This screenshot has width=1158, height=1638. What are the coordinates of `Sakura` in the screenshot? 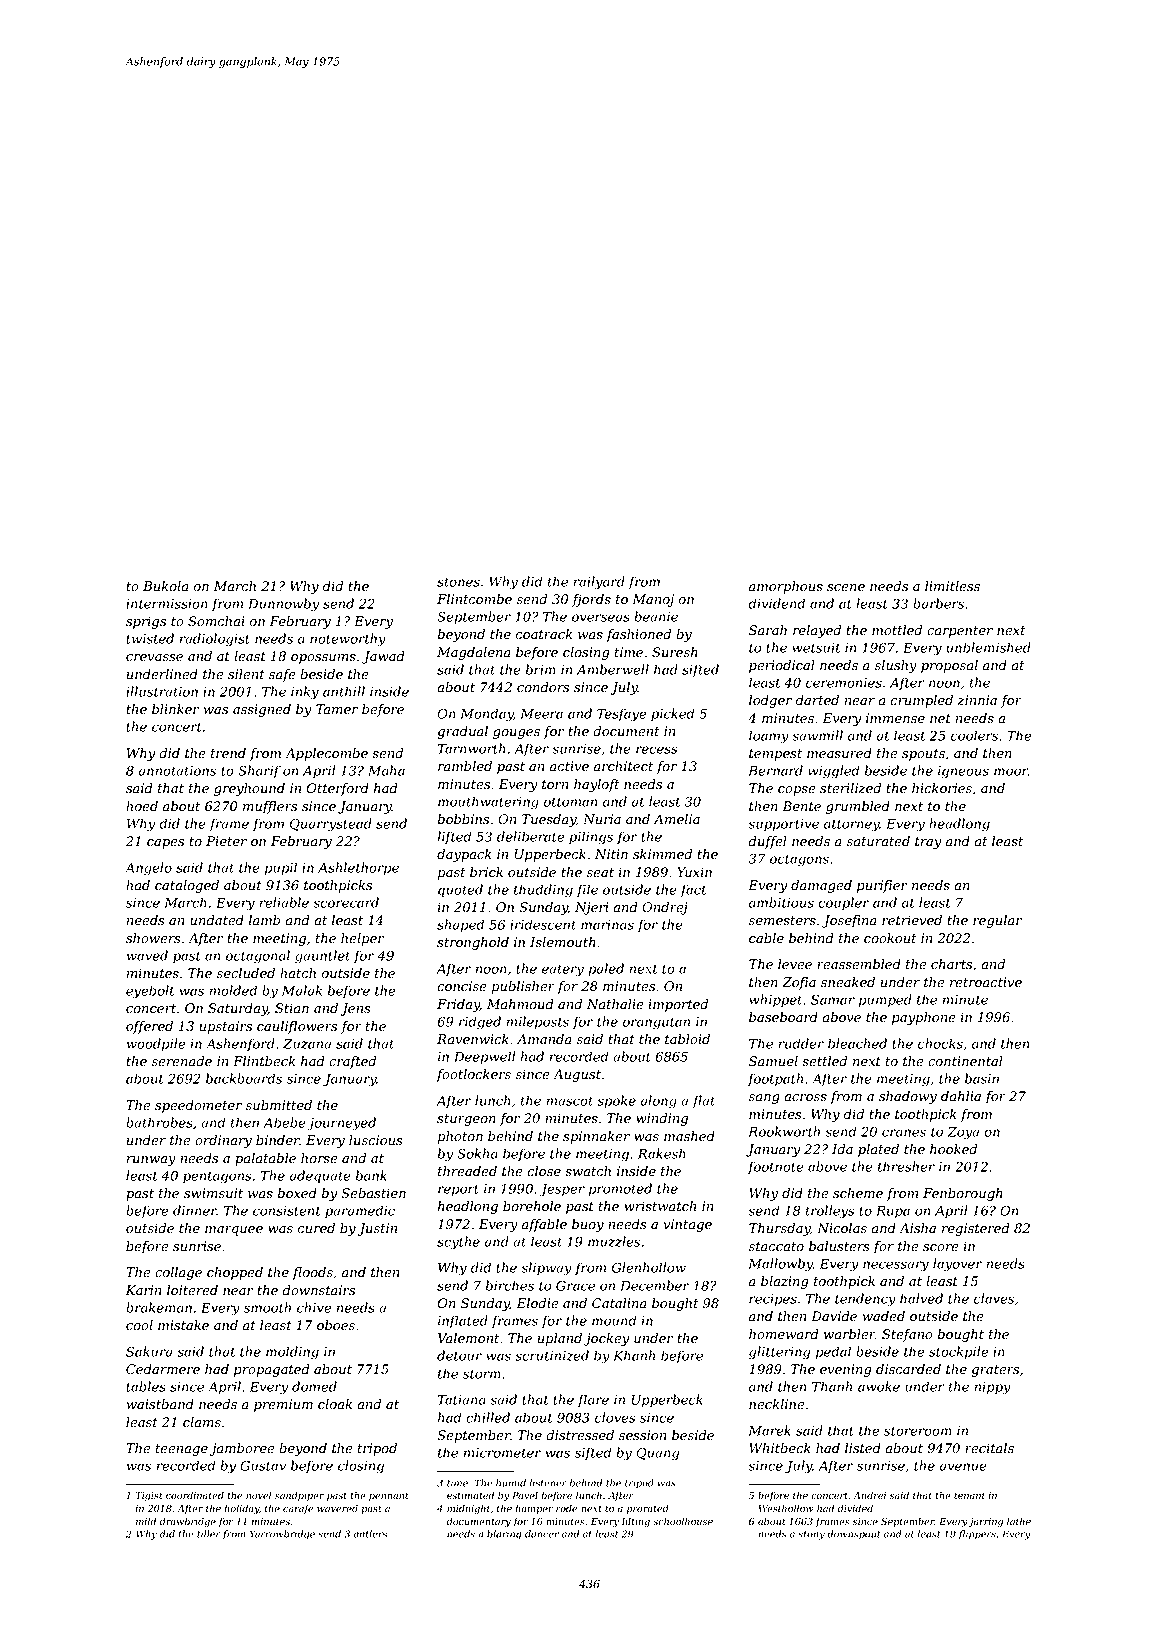 It's located at (149, 1351).
